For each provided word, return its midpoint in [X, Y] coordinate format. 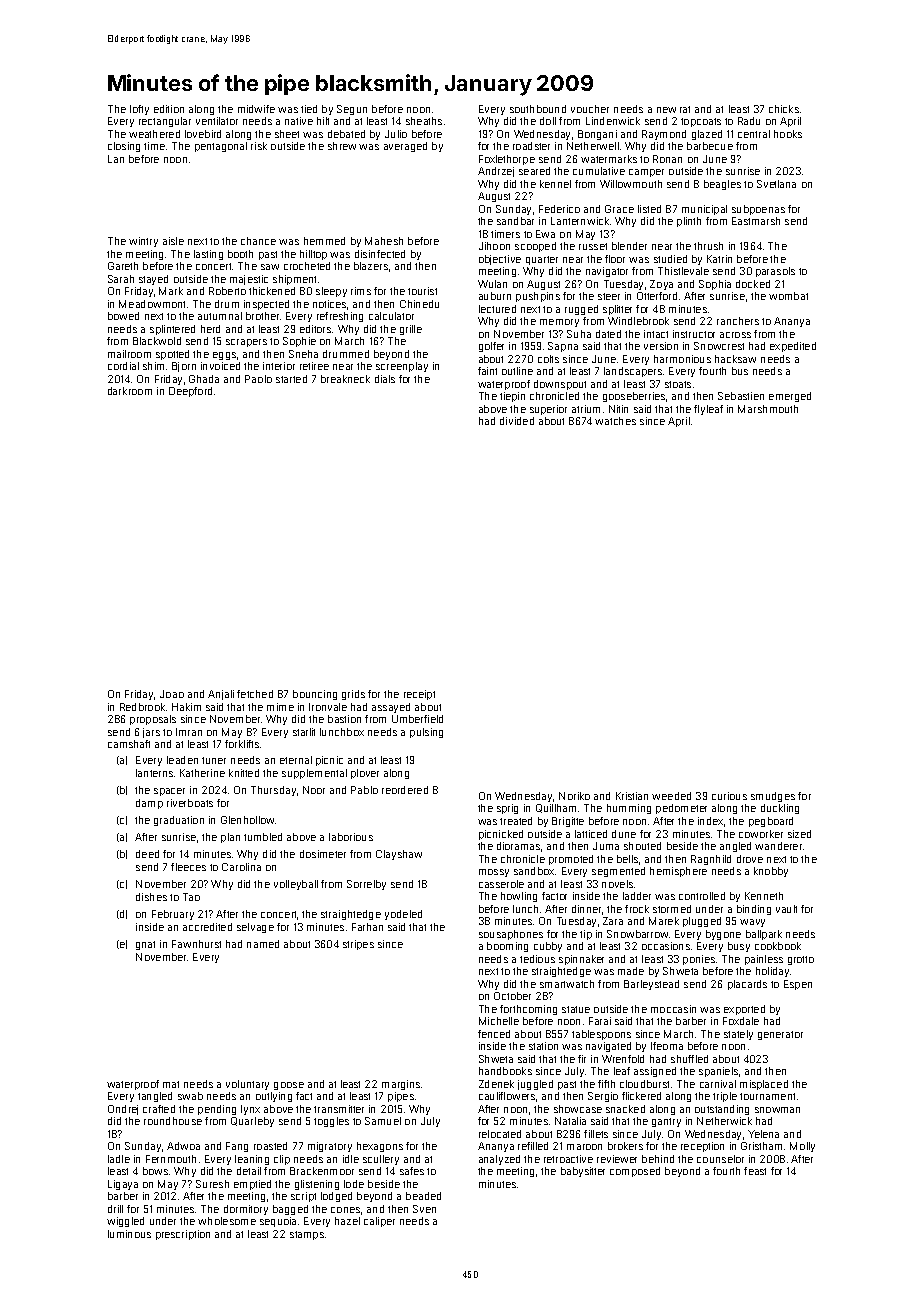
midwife [256, 109]
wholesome [227, 1221]
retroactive [568, 1159]
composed [635, 1172]
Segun [352, 110]
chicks [784, 109]
